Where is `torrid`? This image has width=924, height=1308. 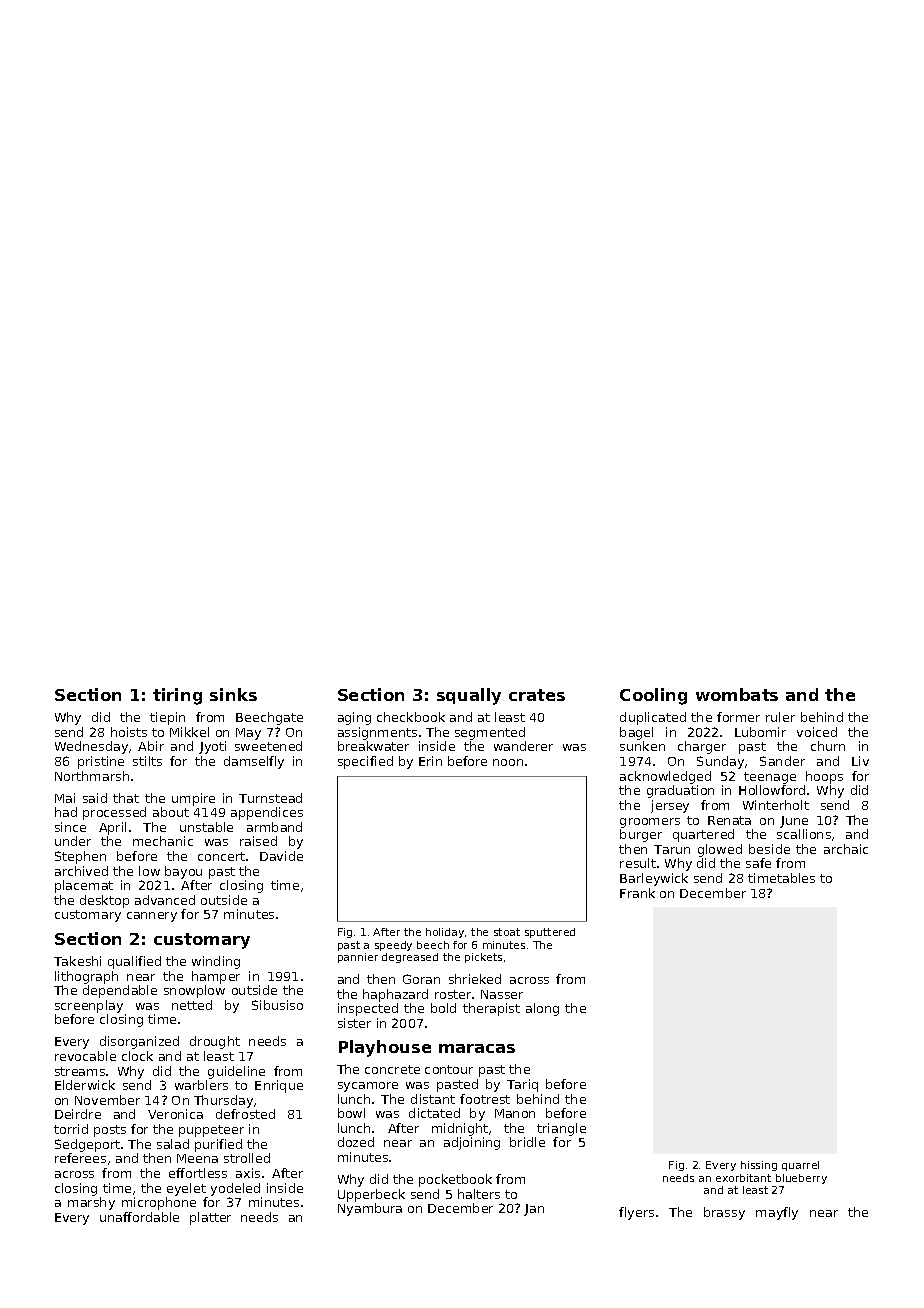
torrid is located at coordinates (71, 1129).
